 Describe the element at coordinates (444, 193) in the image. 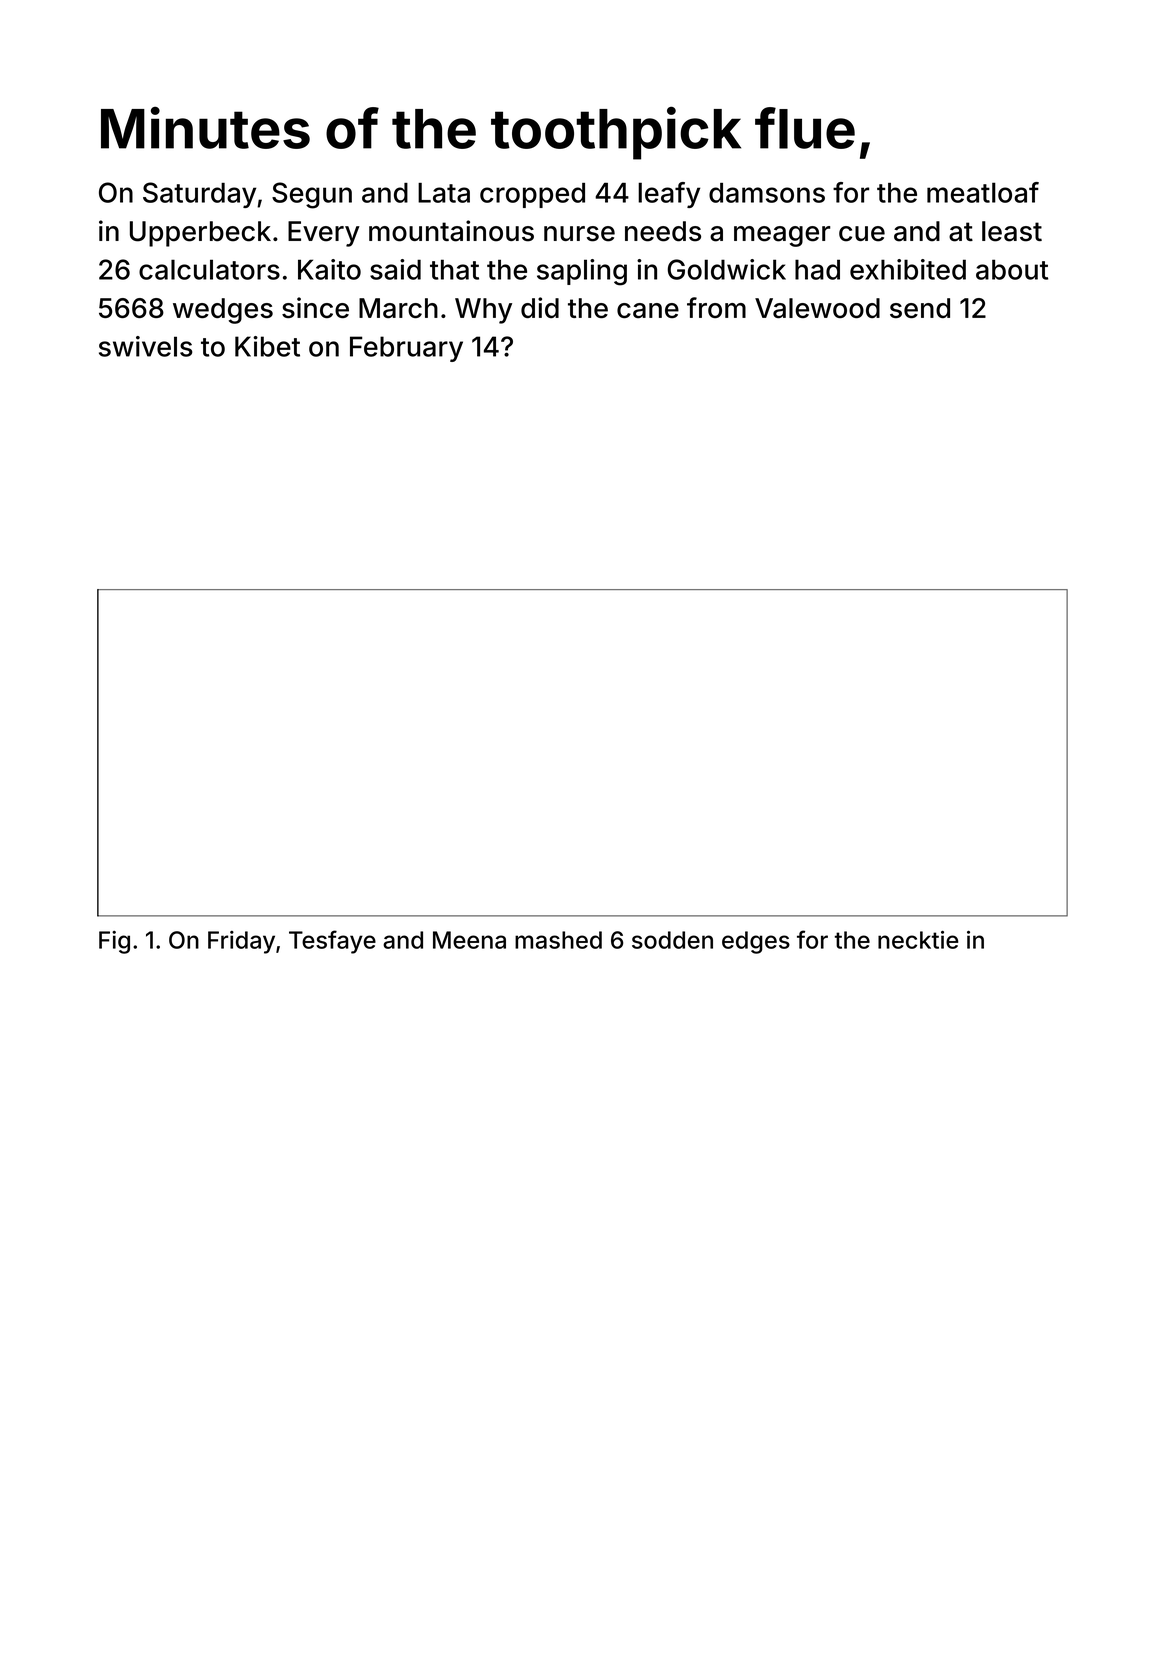

I see `Lata` at that location.
